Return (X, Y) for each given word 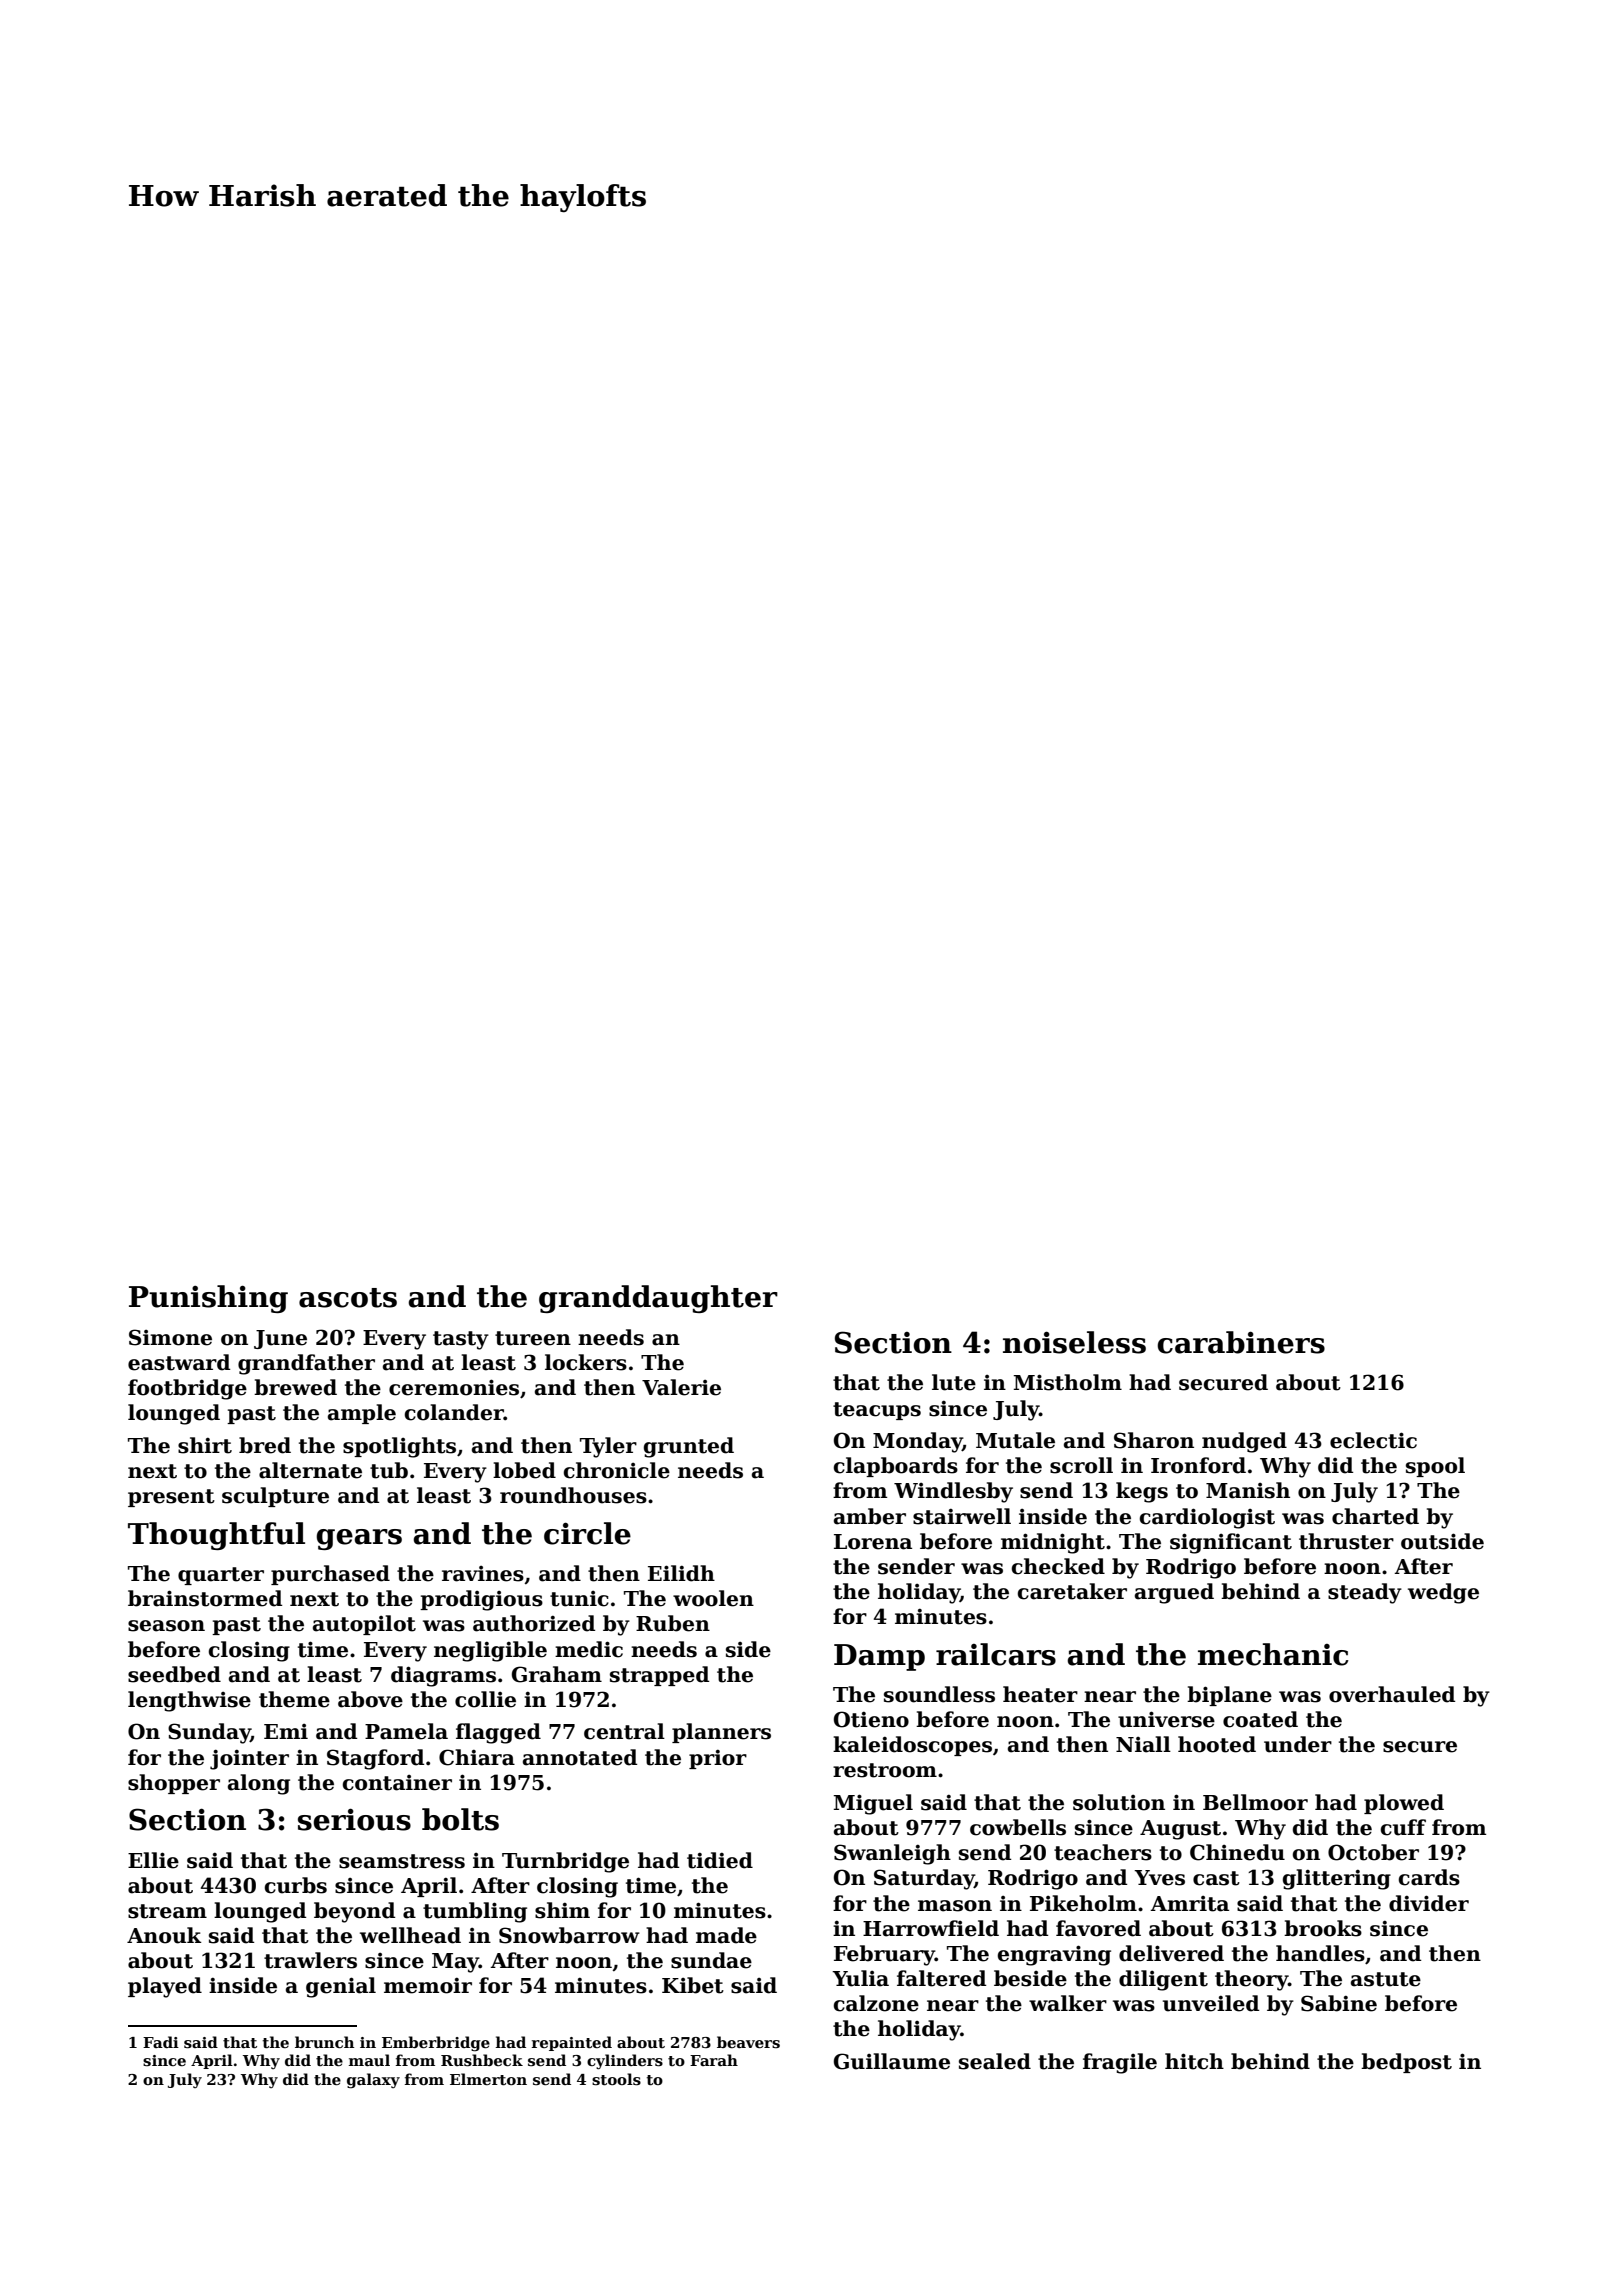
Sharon (1154, 1440)
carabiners (1241, 1342)
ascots (348, 1298)
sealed (995, 2061)
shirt (205, 1445)
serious (354, 1819)
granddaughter (658, 1299)
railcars (996, 1654)
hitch (1194, 2061)
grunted (689, 1447)
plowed (1404, 1804)
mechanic (1273, 1654)
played (165, 1987)
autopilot (364, 1625)
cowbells (1018, 1827)
